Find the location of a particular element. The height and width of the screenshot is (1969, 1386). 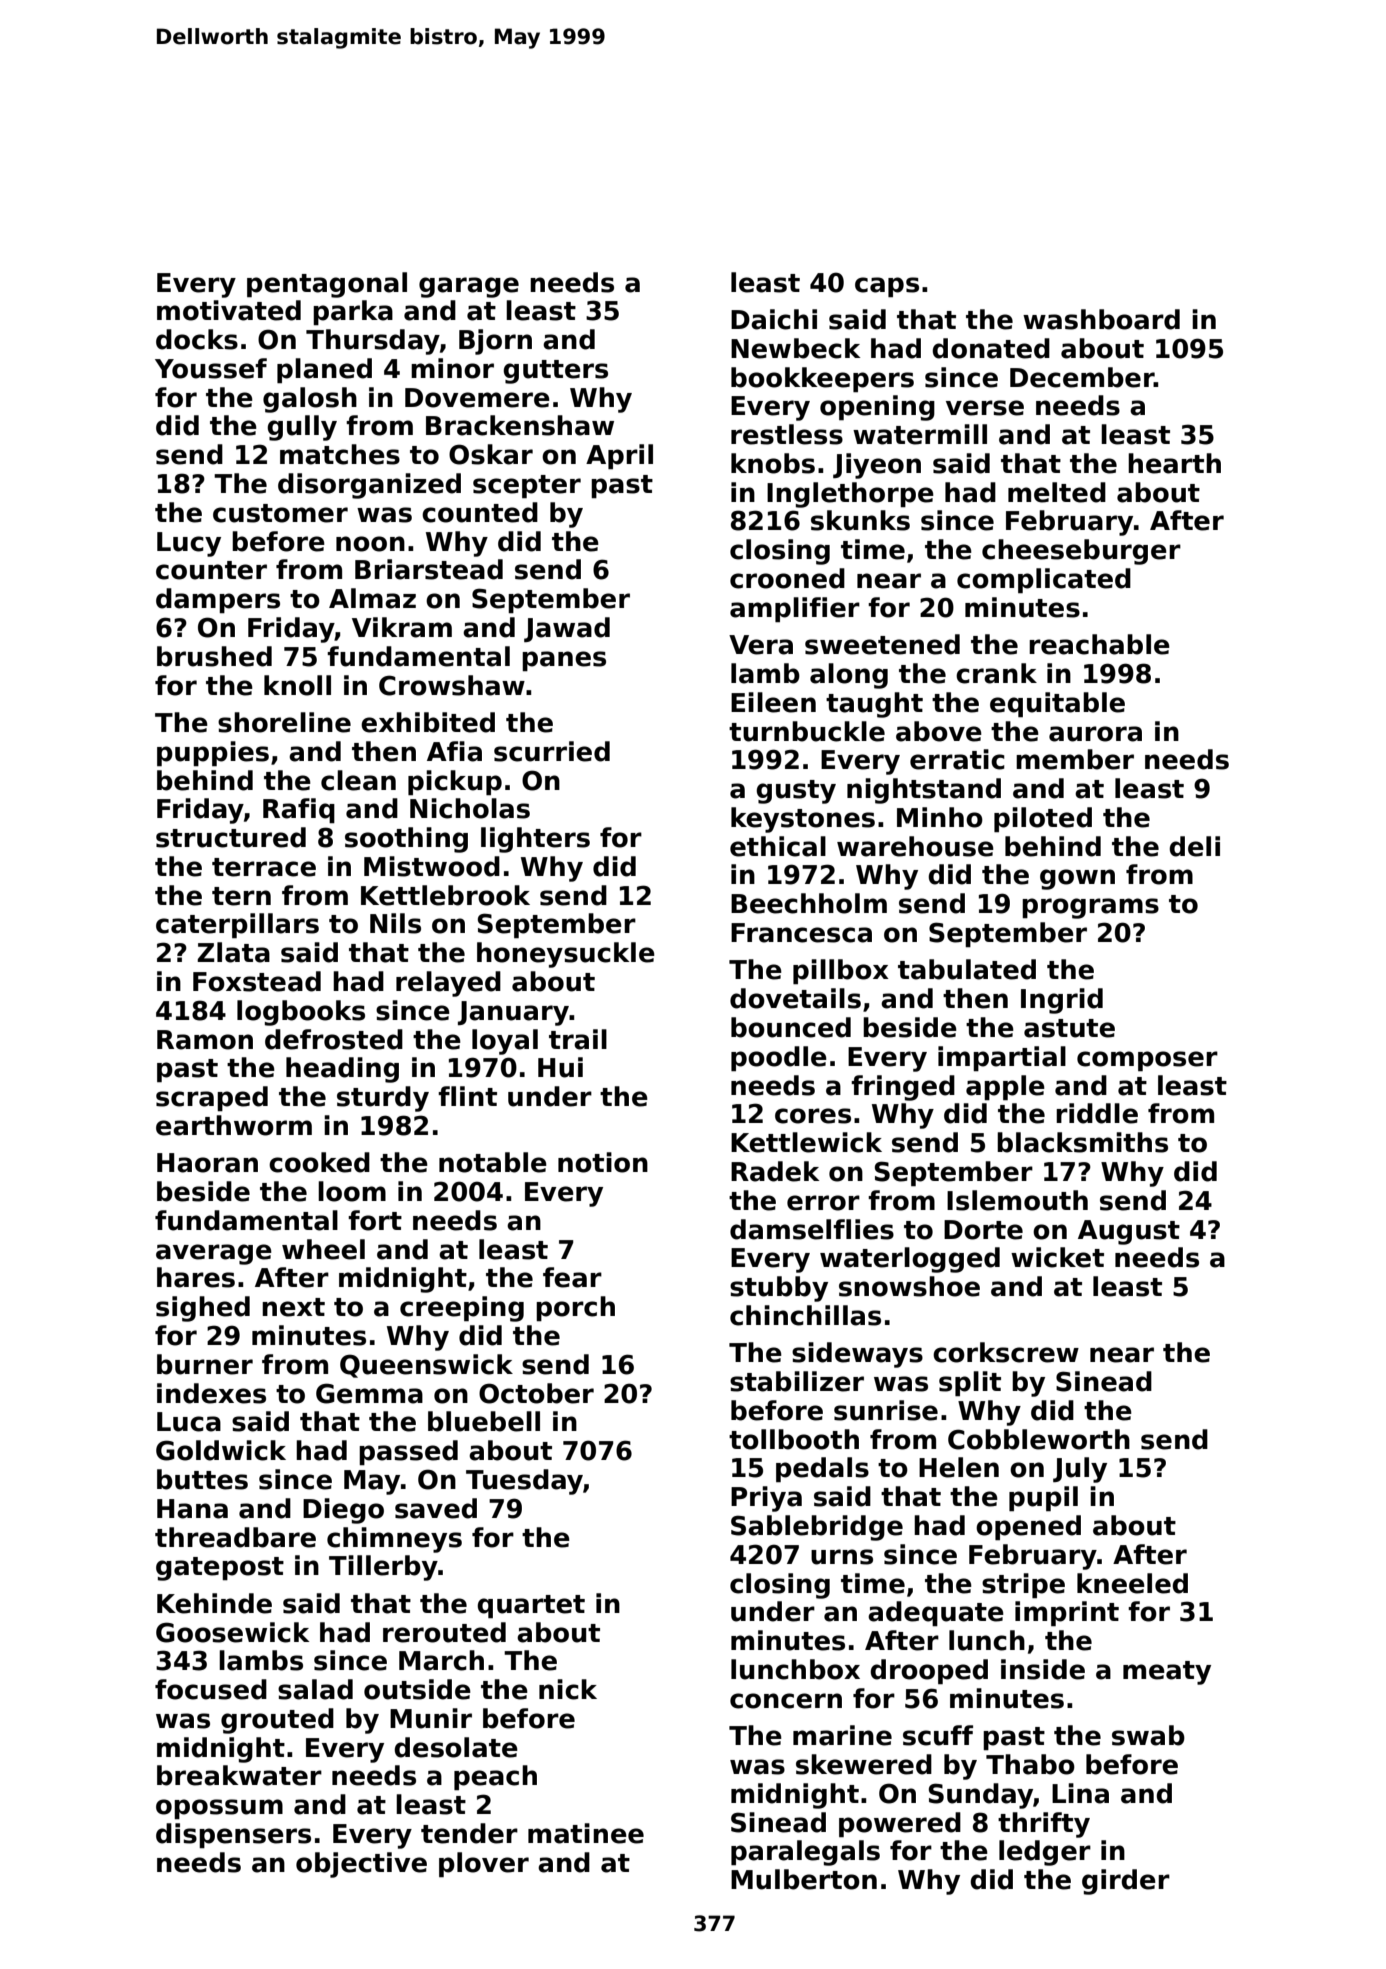

programs is located at coordinates (1090, 908).
